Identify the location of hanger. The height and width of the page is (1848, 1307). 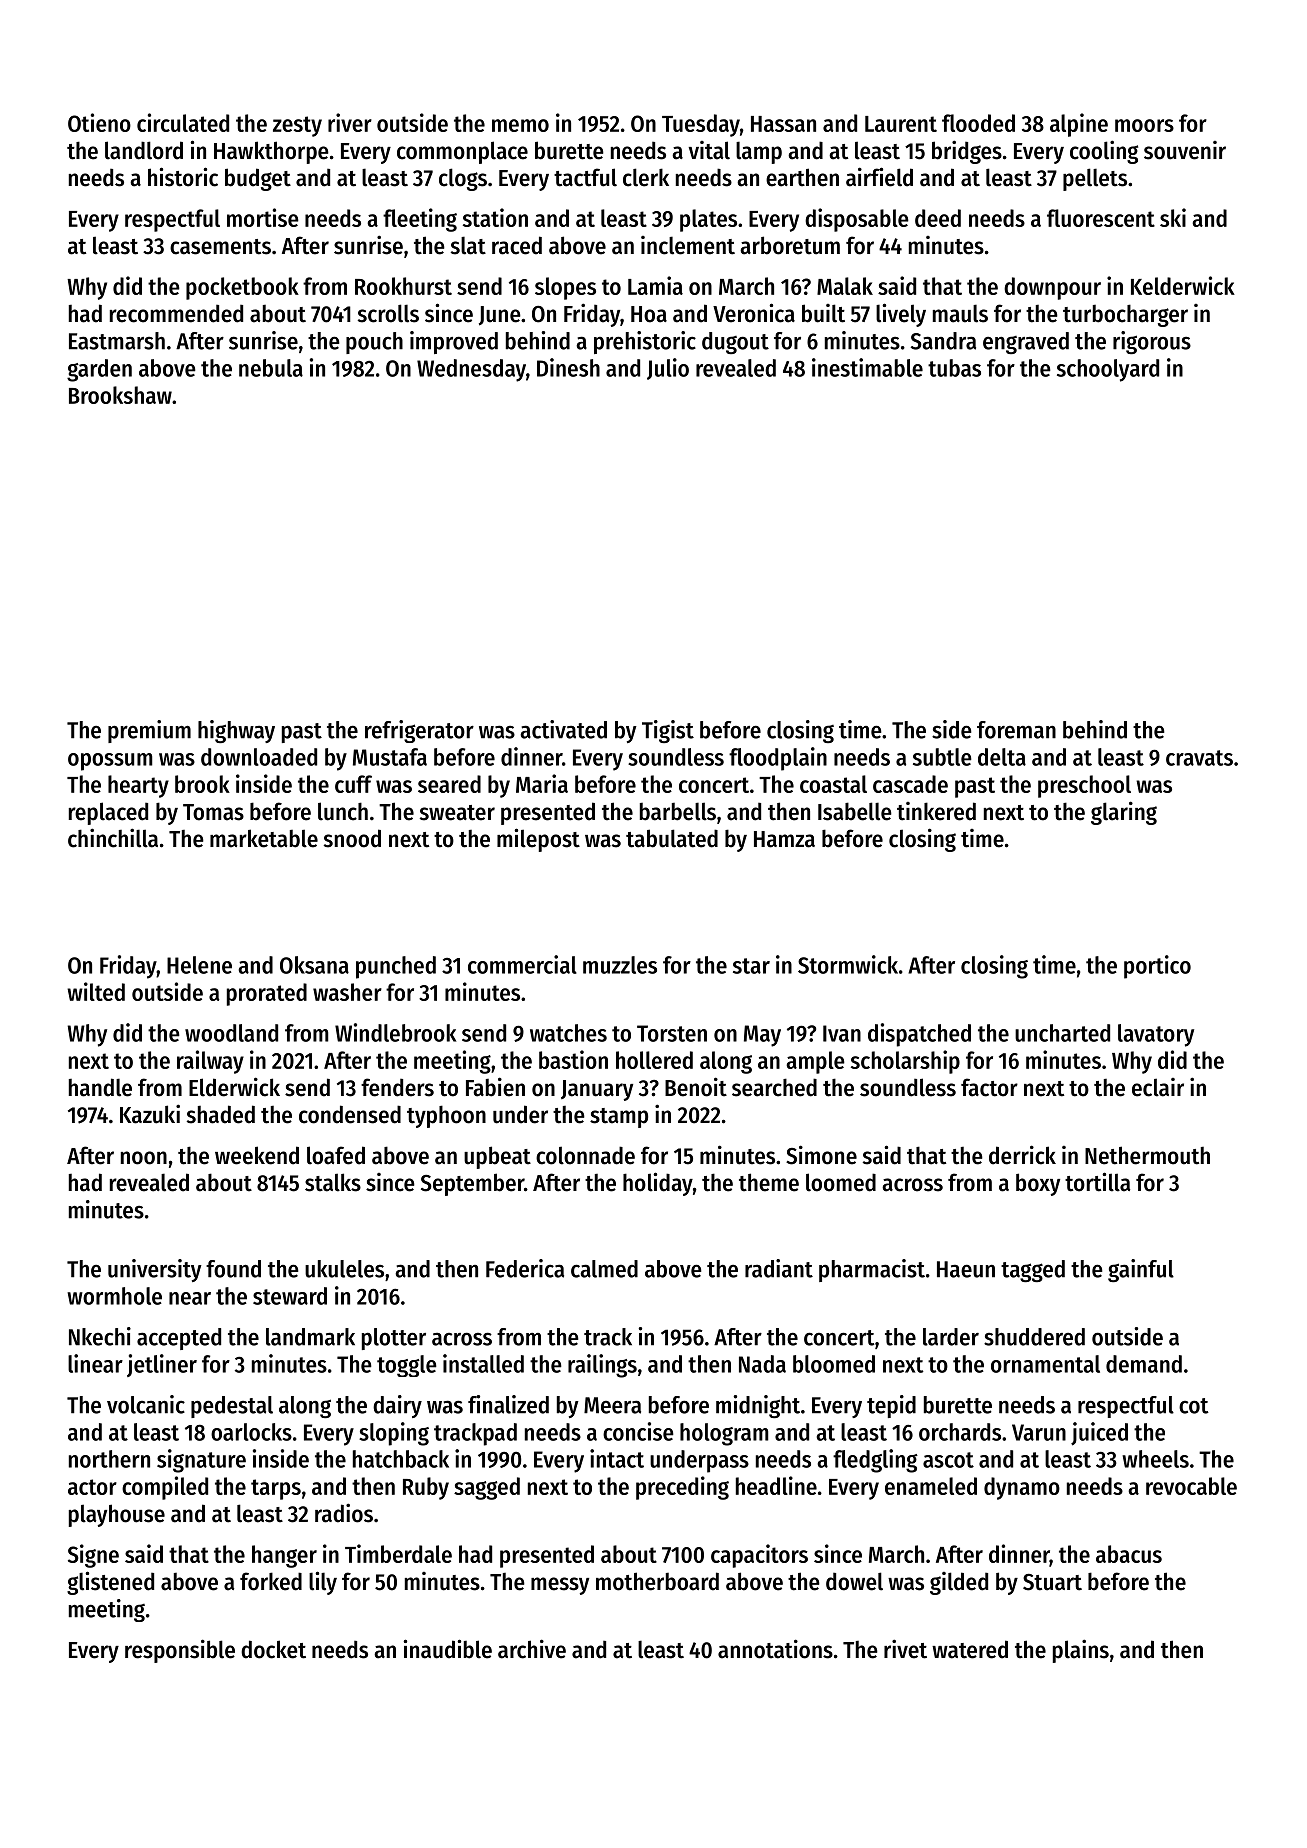
(284, 1556).
